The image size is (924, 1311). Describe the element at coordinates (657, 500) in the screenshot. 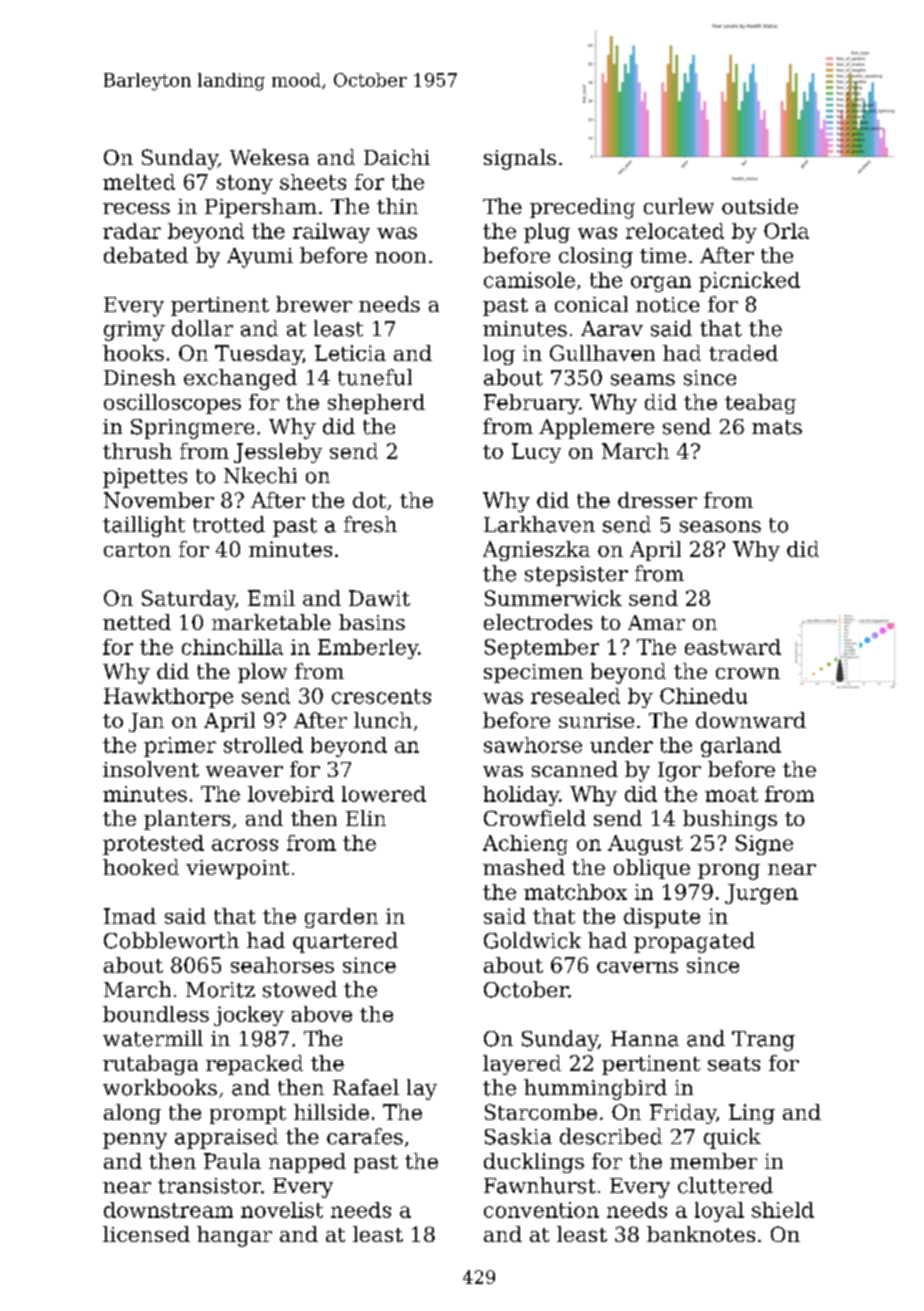

I see `dresser` at that location.
